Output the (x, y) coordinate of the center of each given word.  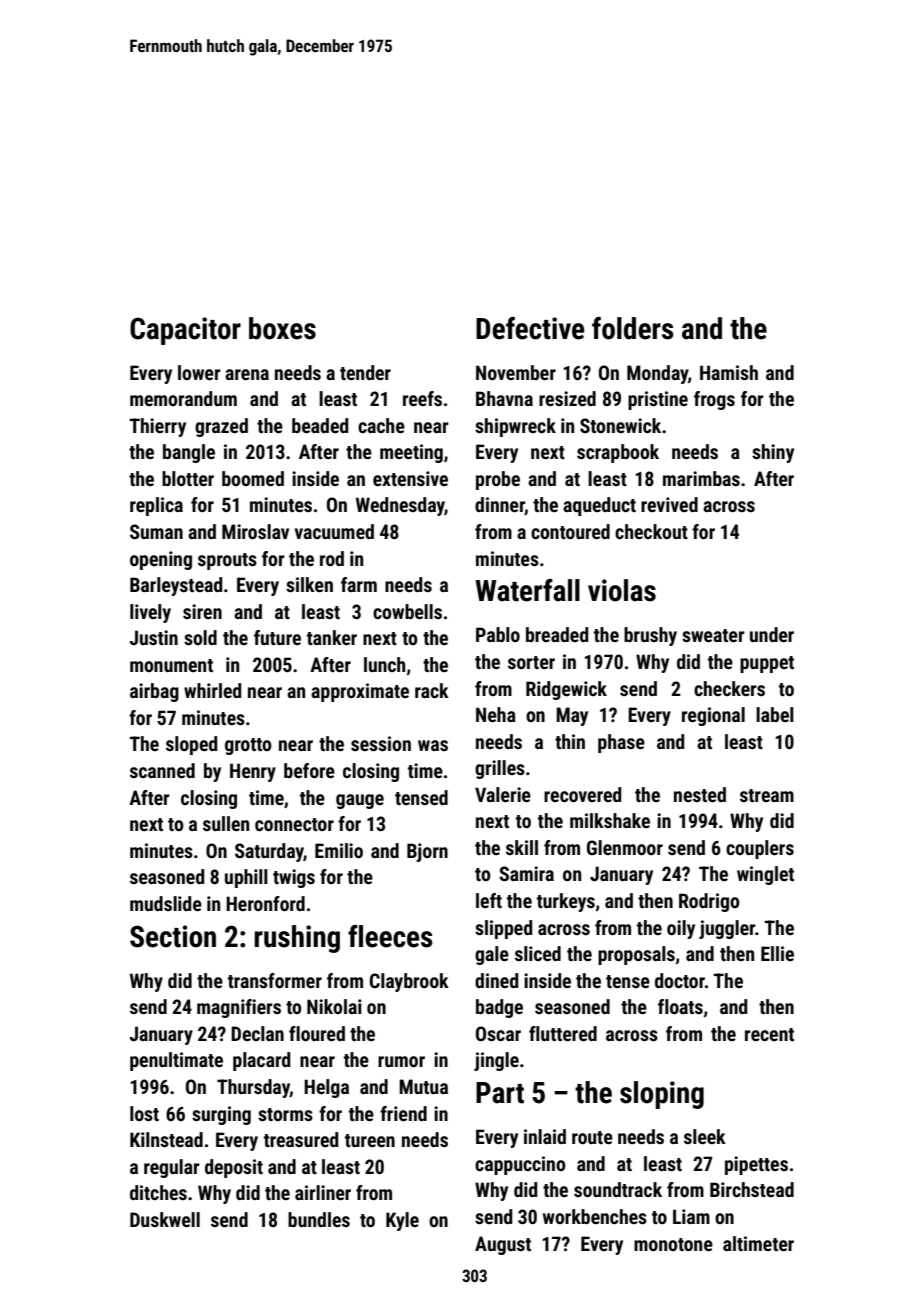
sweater (713, 635)
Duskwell (165, 1219)
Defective (530, 328)
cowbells (407, 611)
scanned (162, 770)
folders (633, 328)
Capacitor (185, 331)
